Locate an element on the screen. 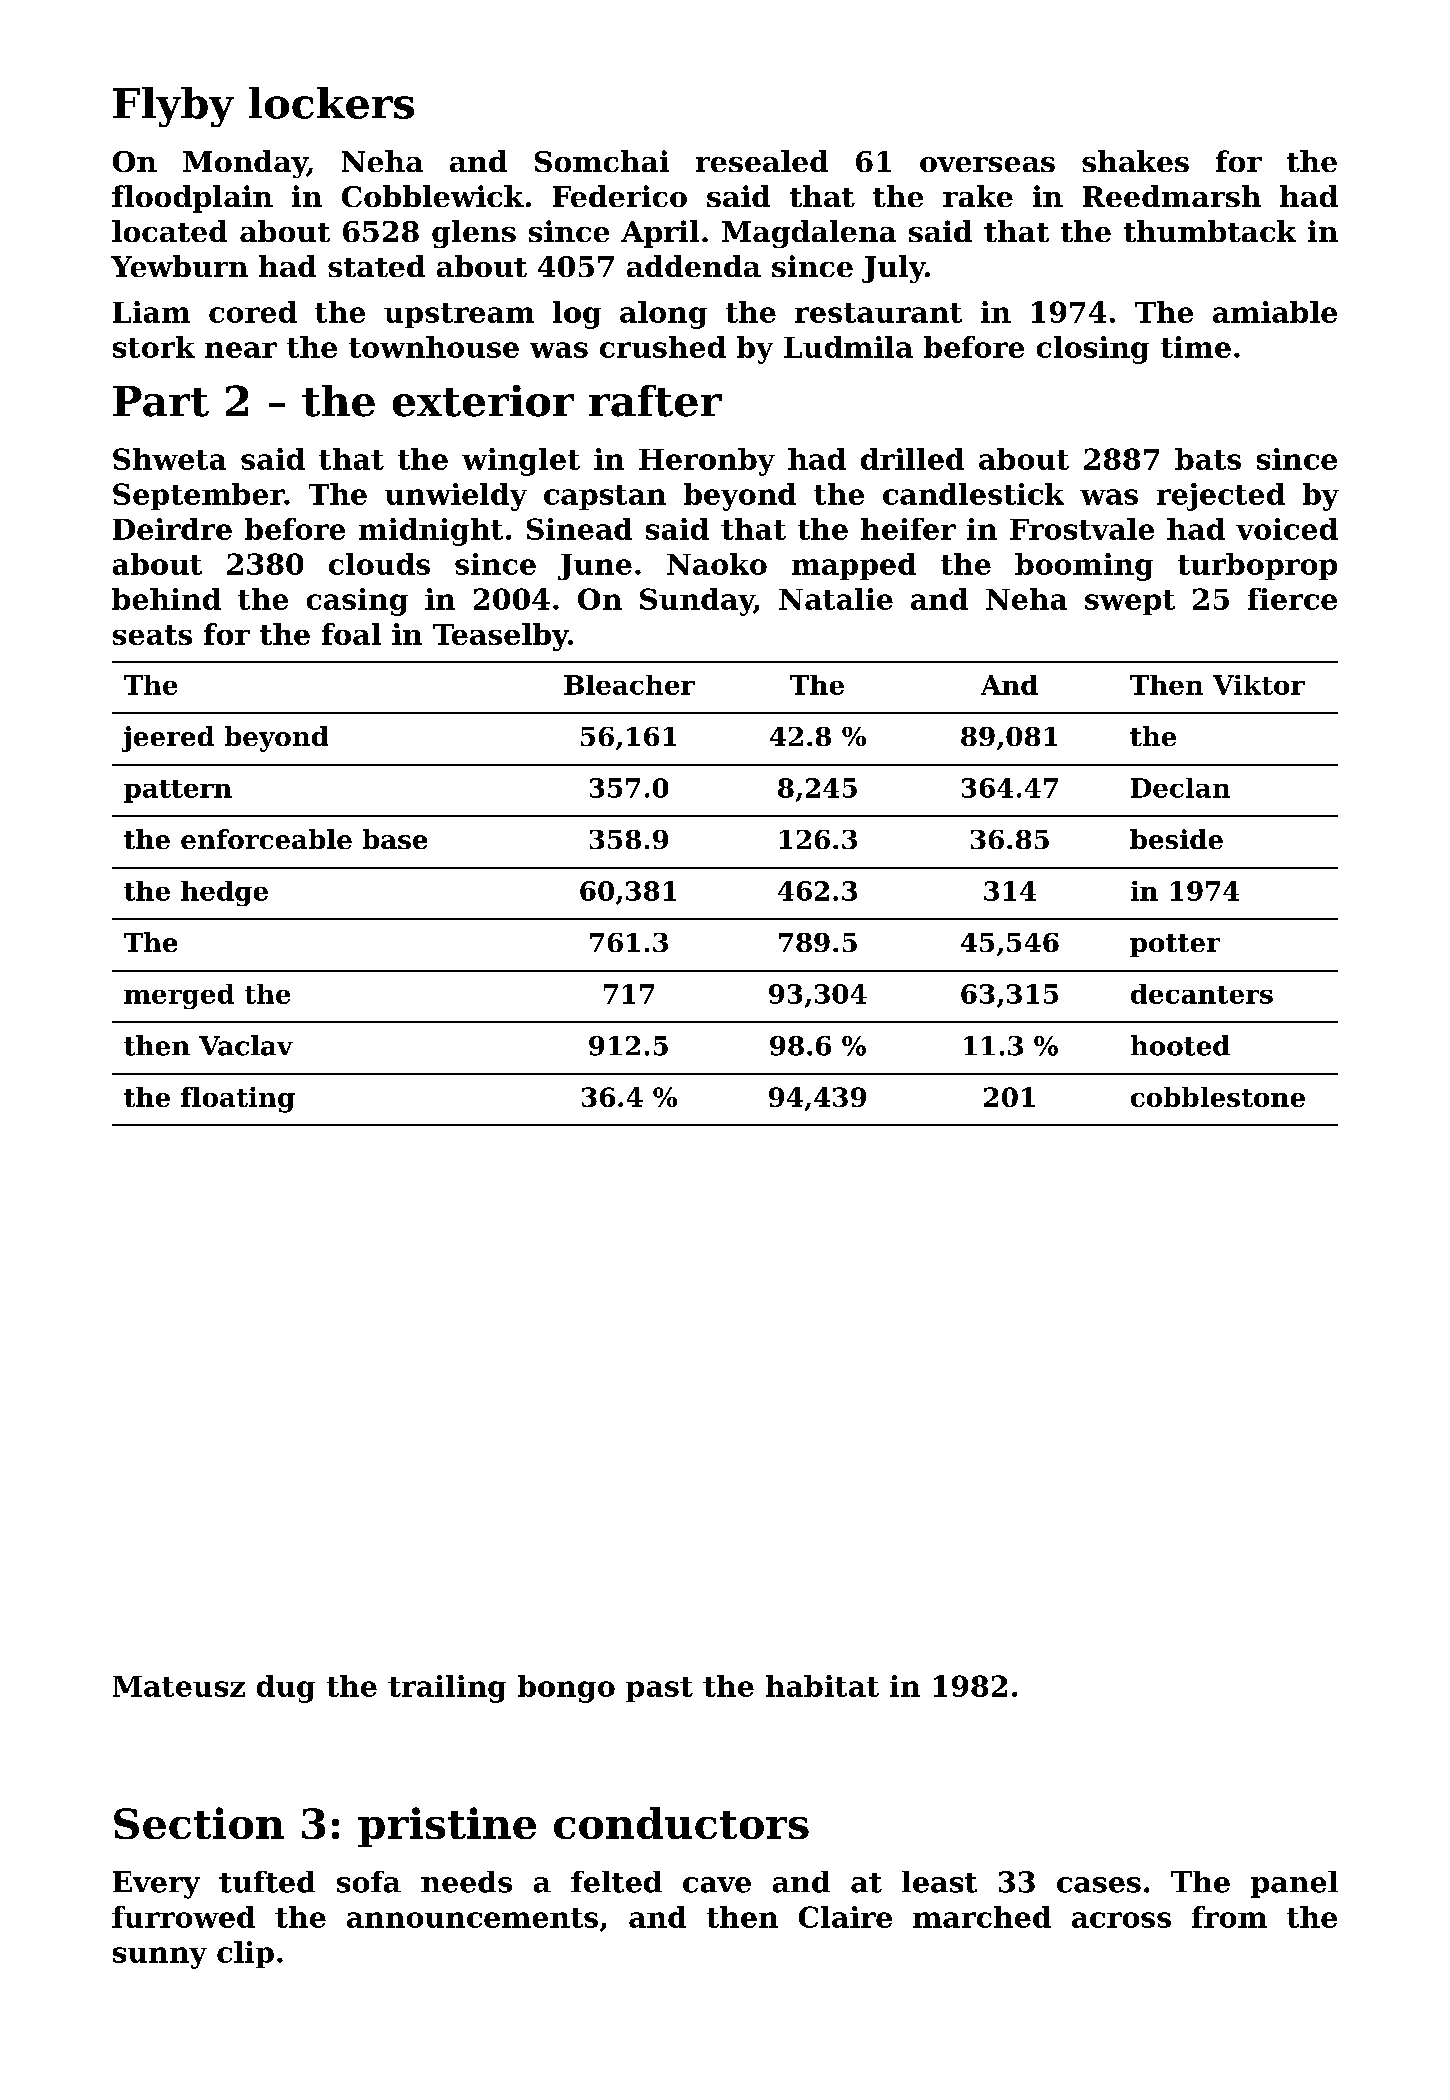  habitat is located at coordinates (822, 1686).
